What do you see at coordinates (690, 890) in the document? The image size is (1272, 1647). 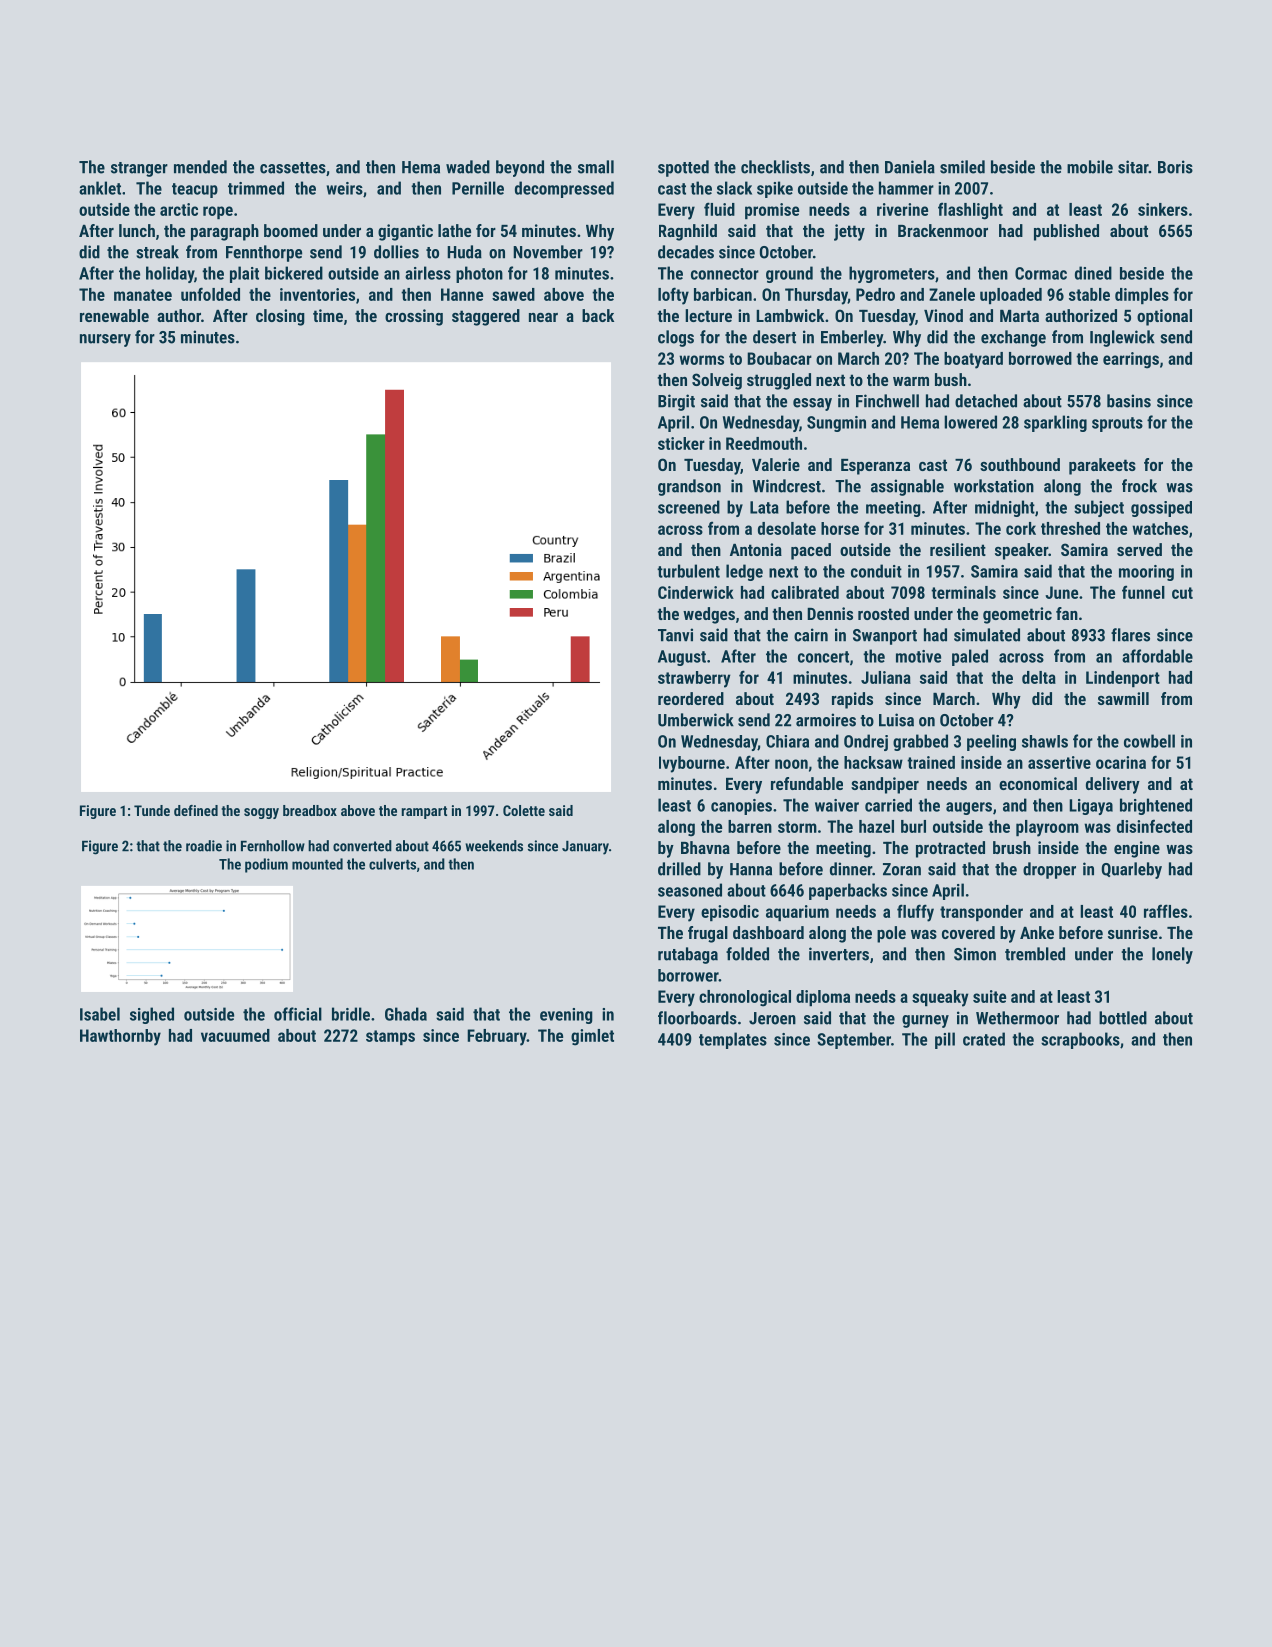 I see `seasoned` at bounding box center [690, 890].
